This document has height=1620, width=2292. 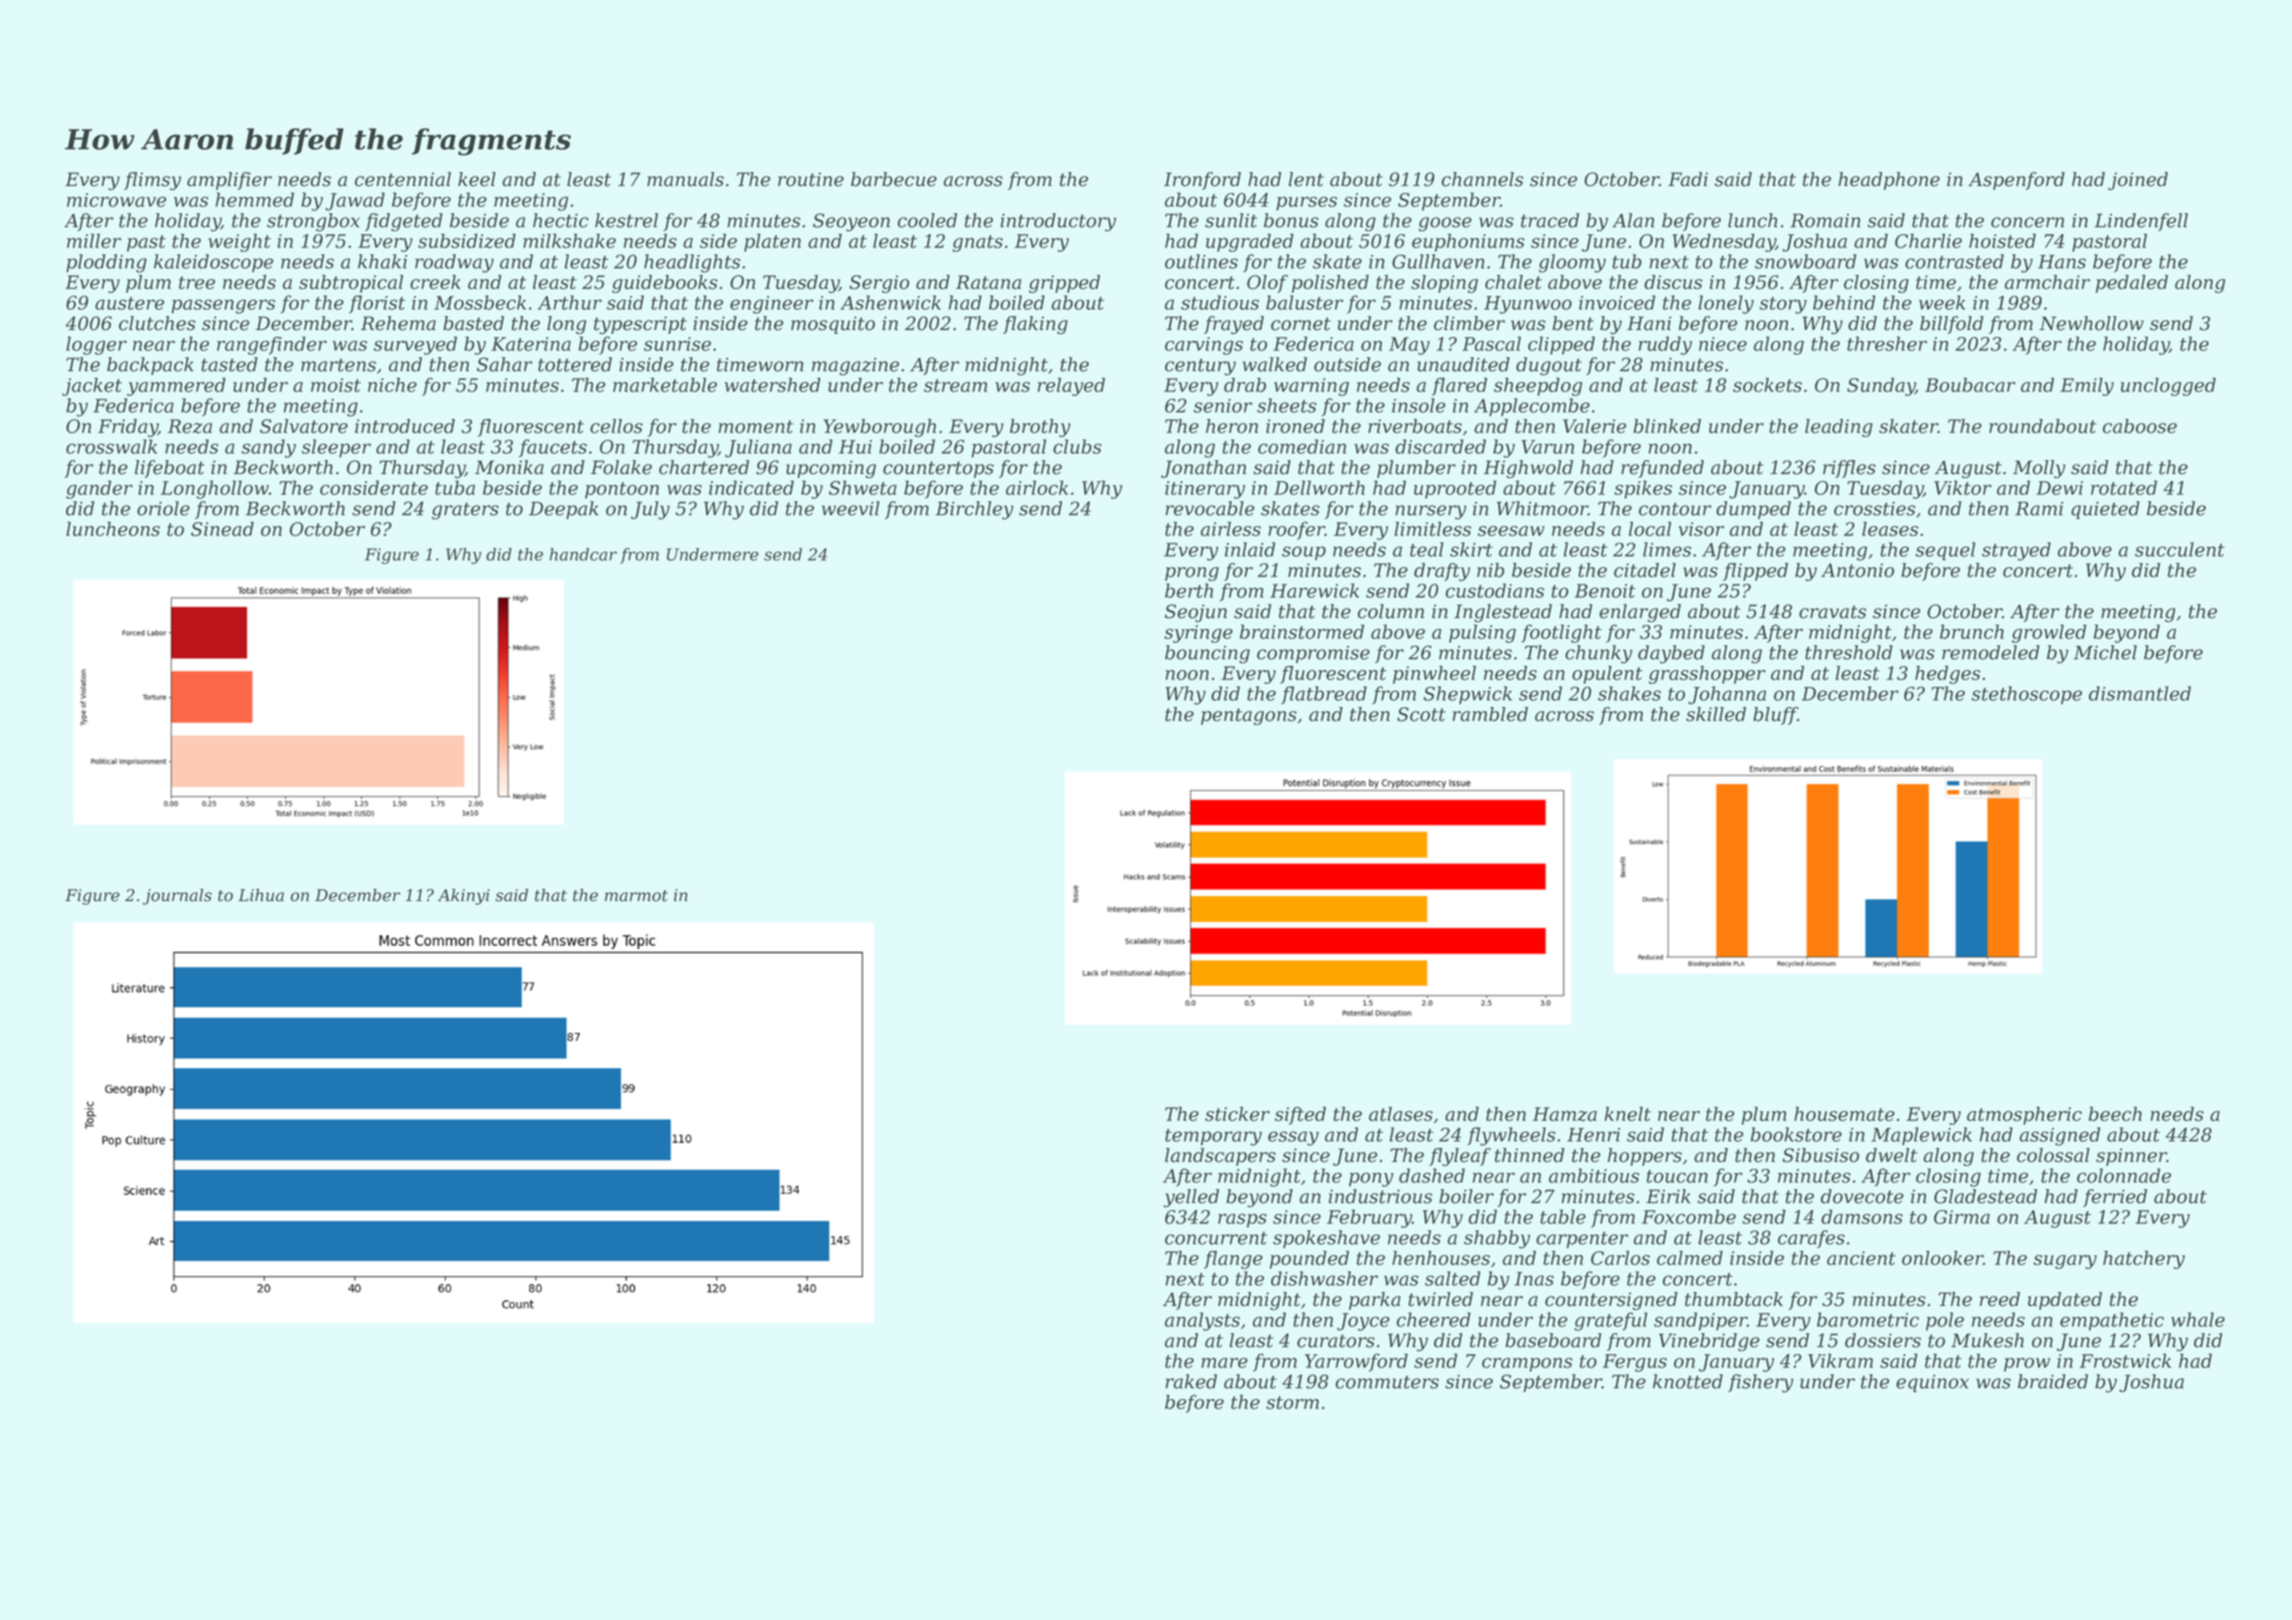 I want to click on Fadi, so click(x=1688, y=179).
